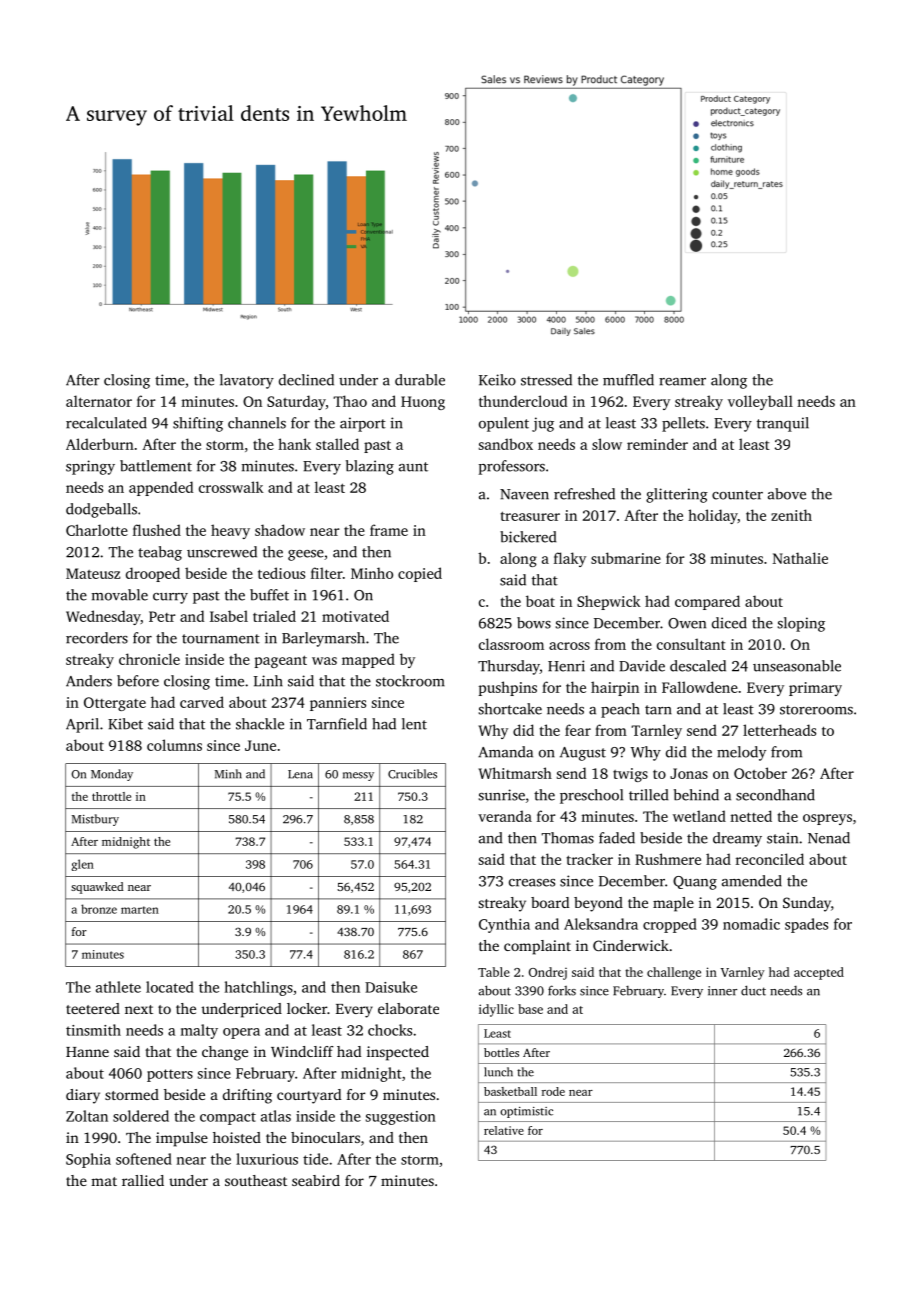 Image resolution: width=924 pixels, height=1308 pixels. What do you see at coordinates (143, 1180) in the image?
I see `rallied` at bounding box center [143, 1180].
